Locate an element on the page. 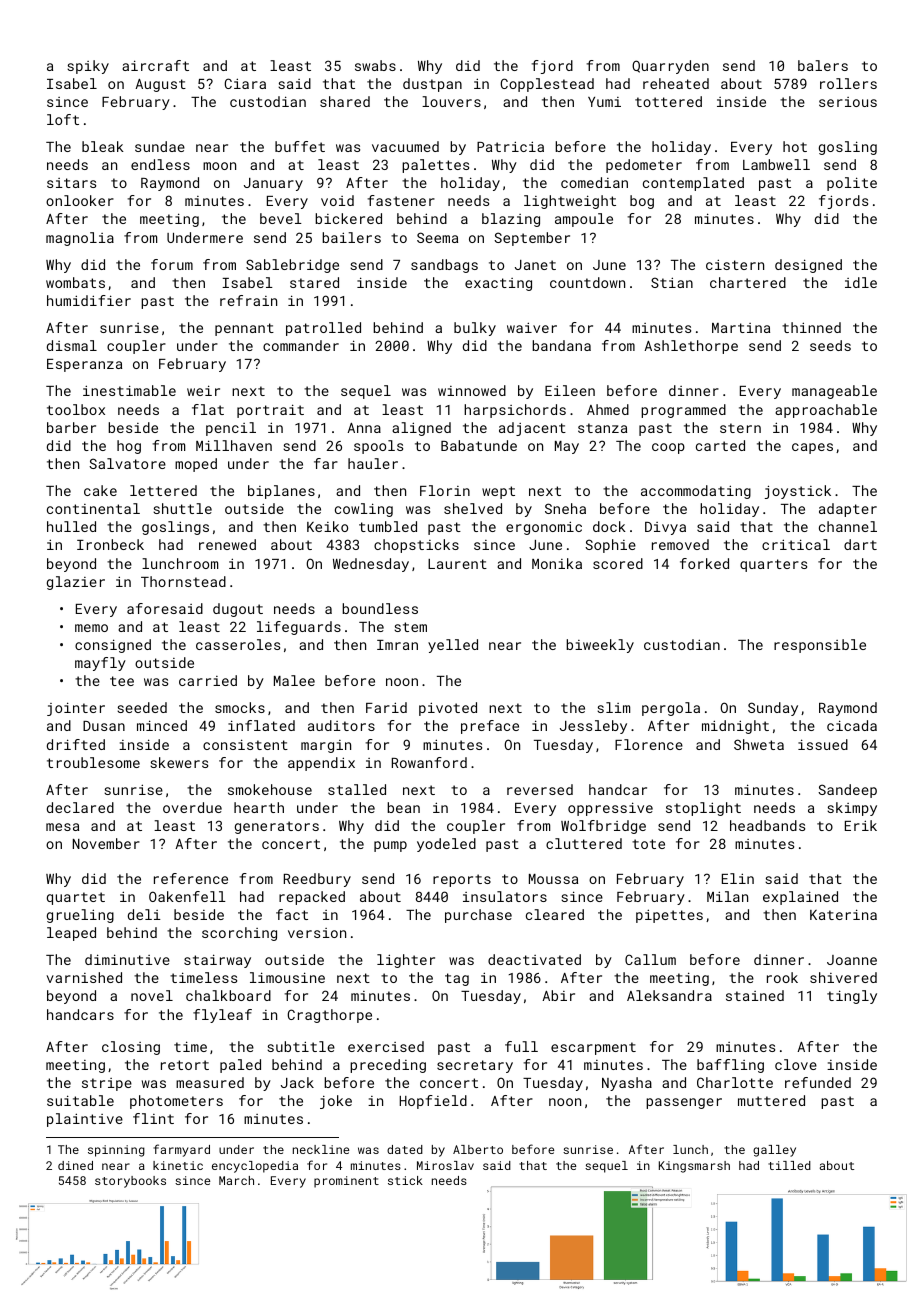  Salvatore is located at coordinates (127, 463).
